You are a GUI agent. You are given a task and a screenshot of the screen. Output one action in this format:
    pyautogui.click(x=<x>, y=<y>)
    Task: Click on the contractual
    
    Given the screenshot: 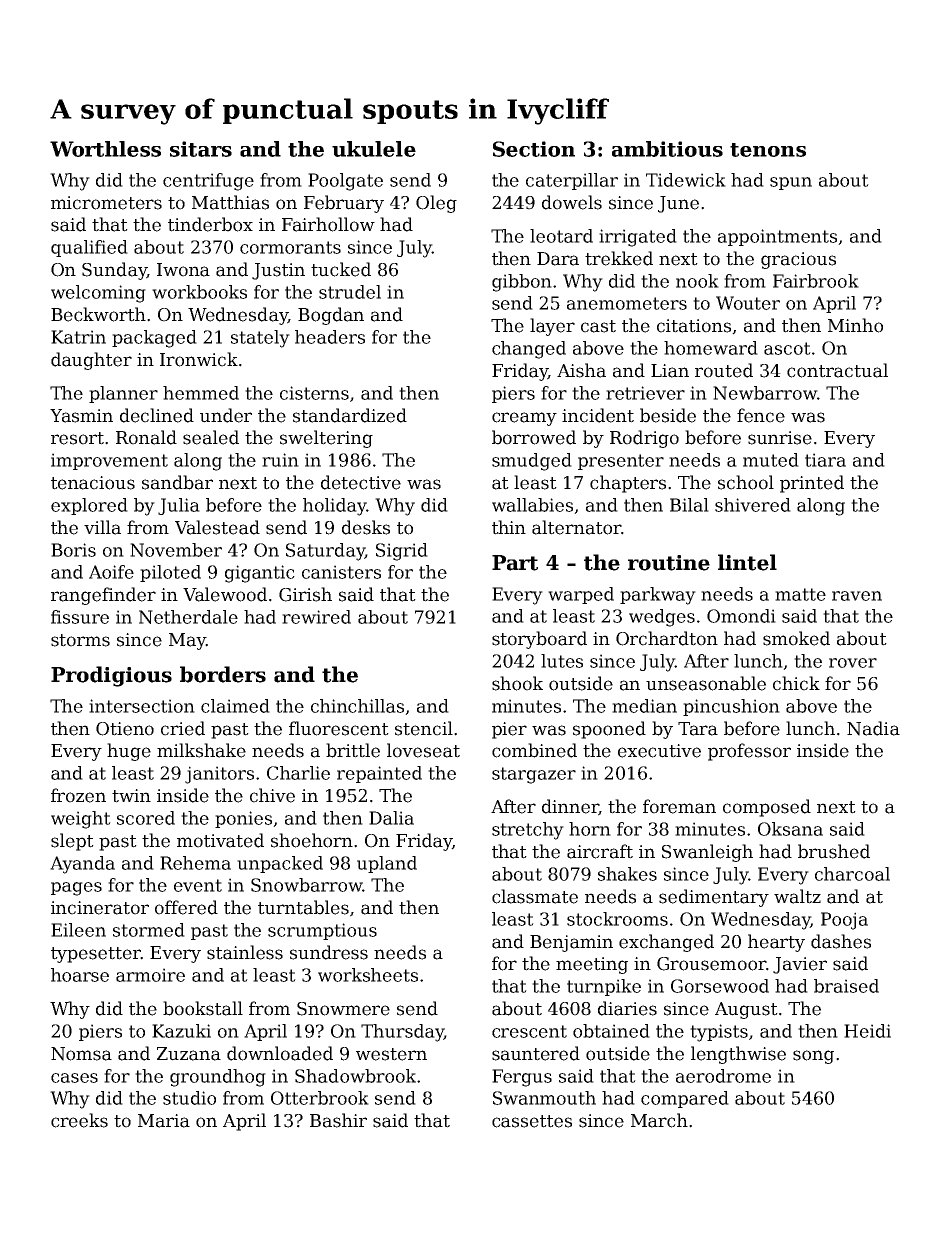 What is the action you would take?
    pyautogui.click(x=837, y=370)
